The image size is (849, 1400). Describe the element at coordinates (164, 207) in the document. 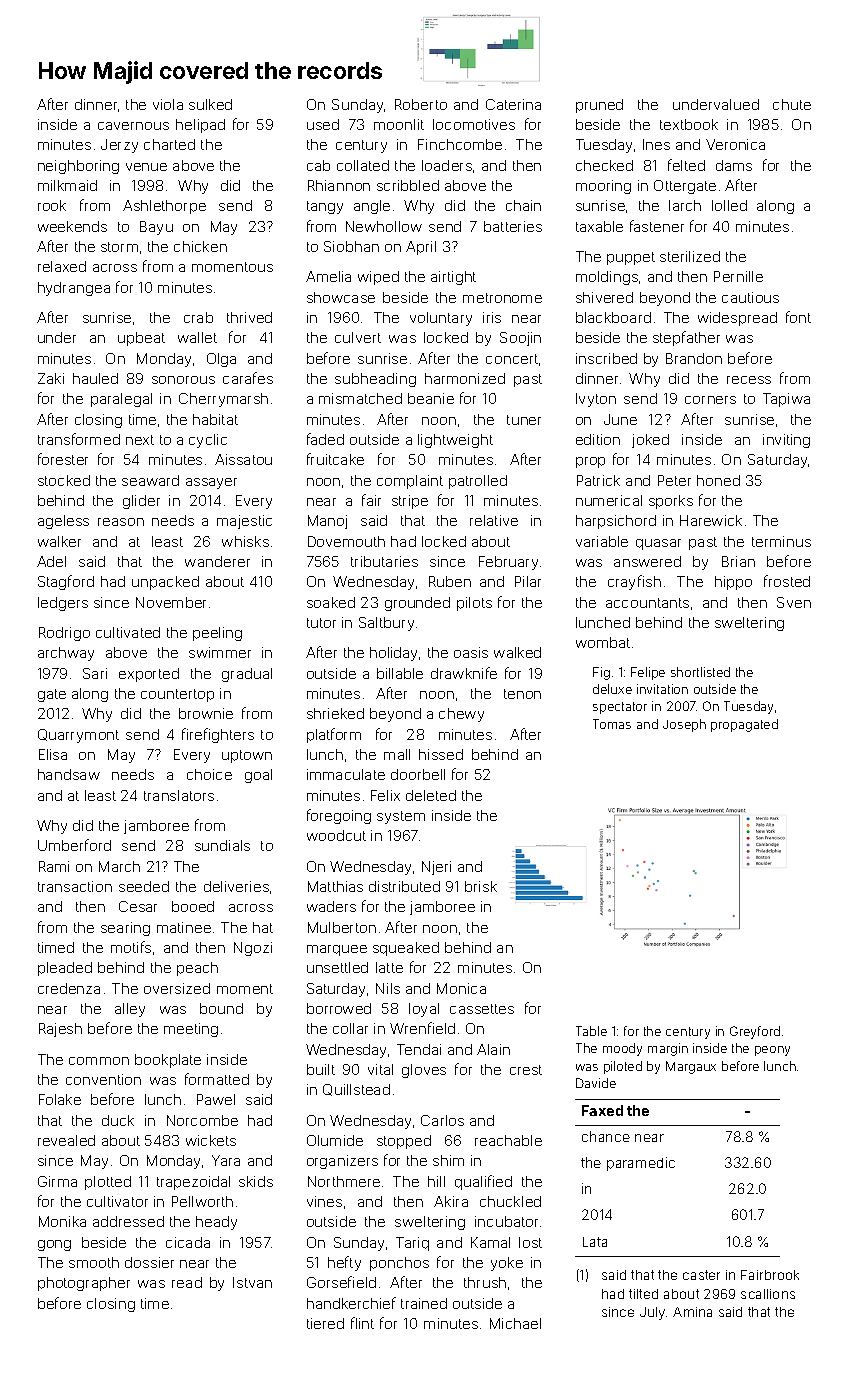

I see `Ashlethorpe` at that location.
